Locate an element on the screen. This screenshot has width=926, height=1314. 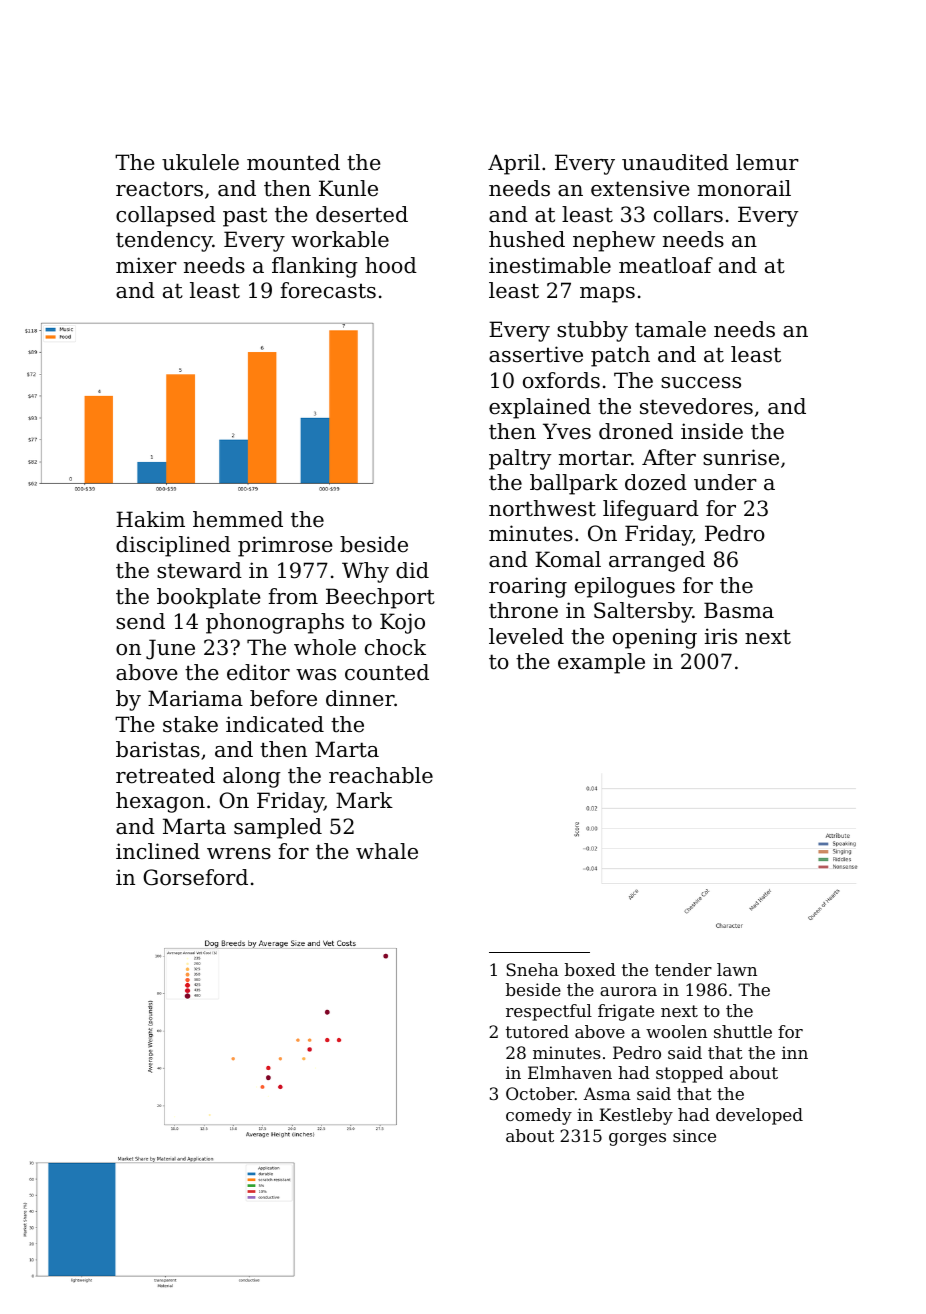
Gorseford is located at coordinates (195, 877).
